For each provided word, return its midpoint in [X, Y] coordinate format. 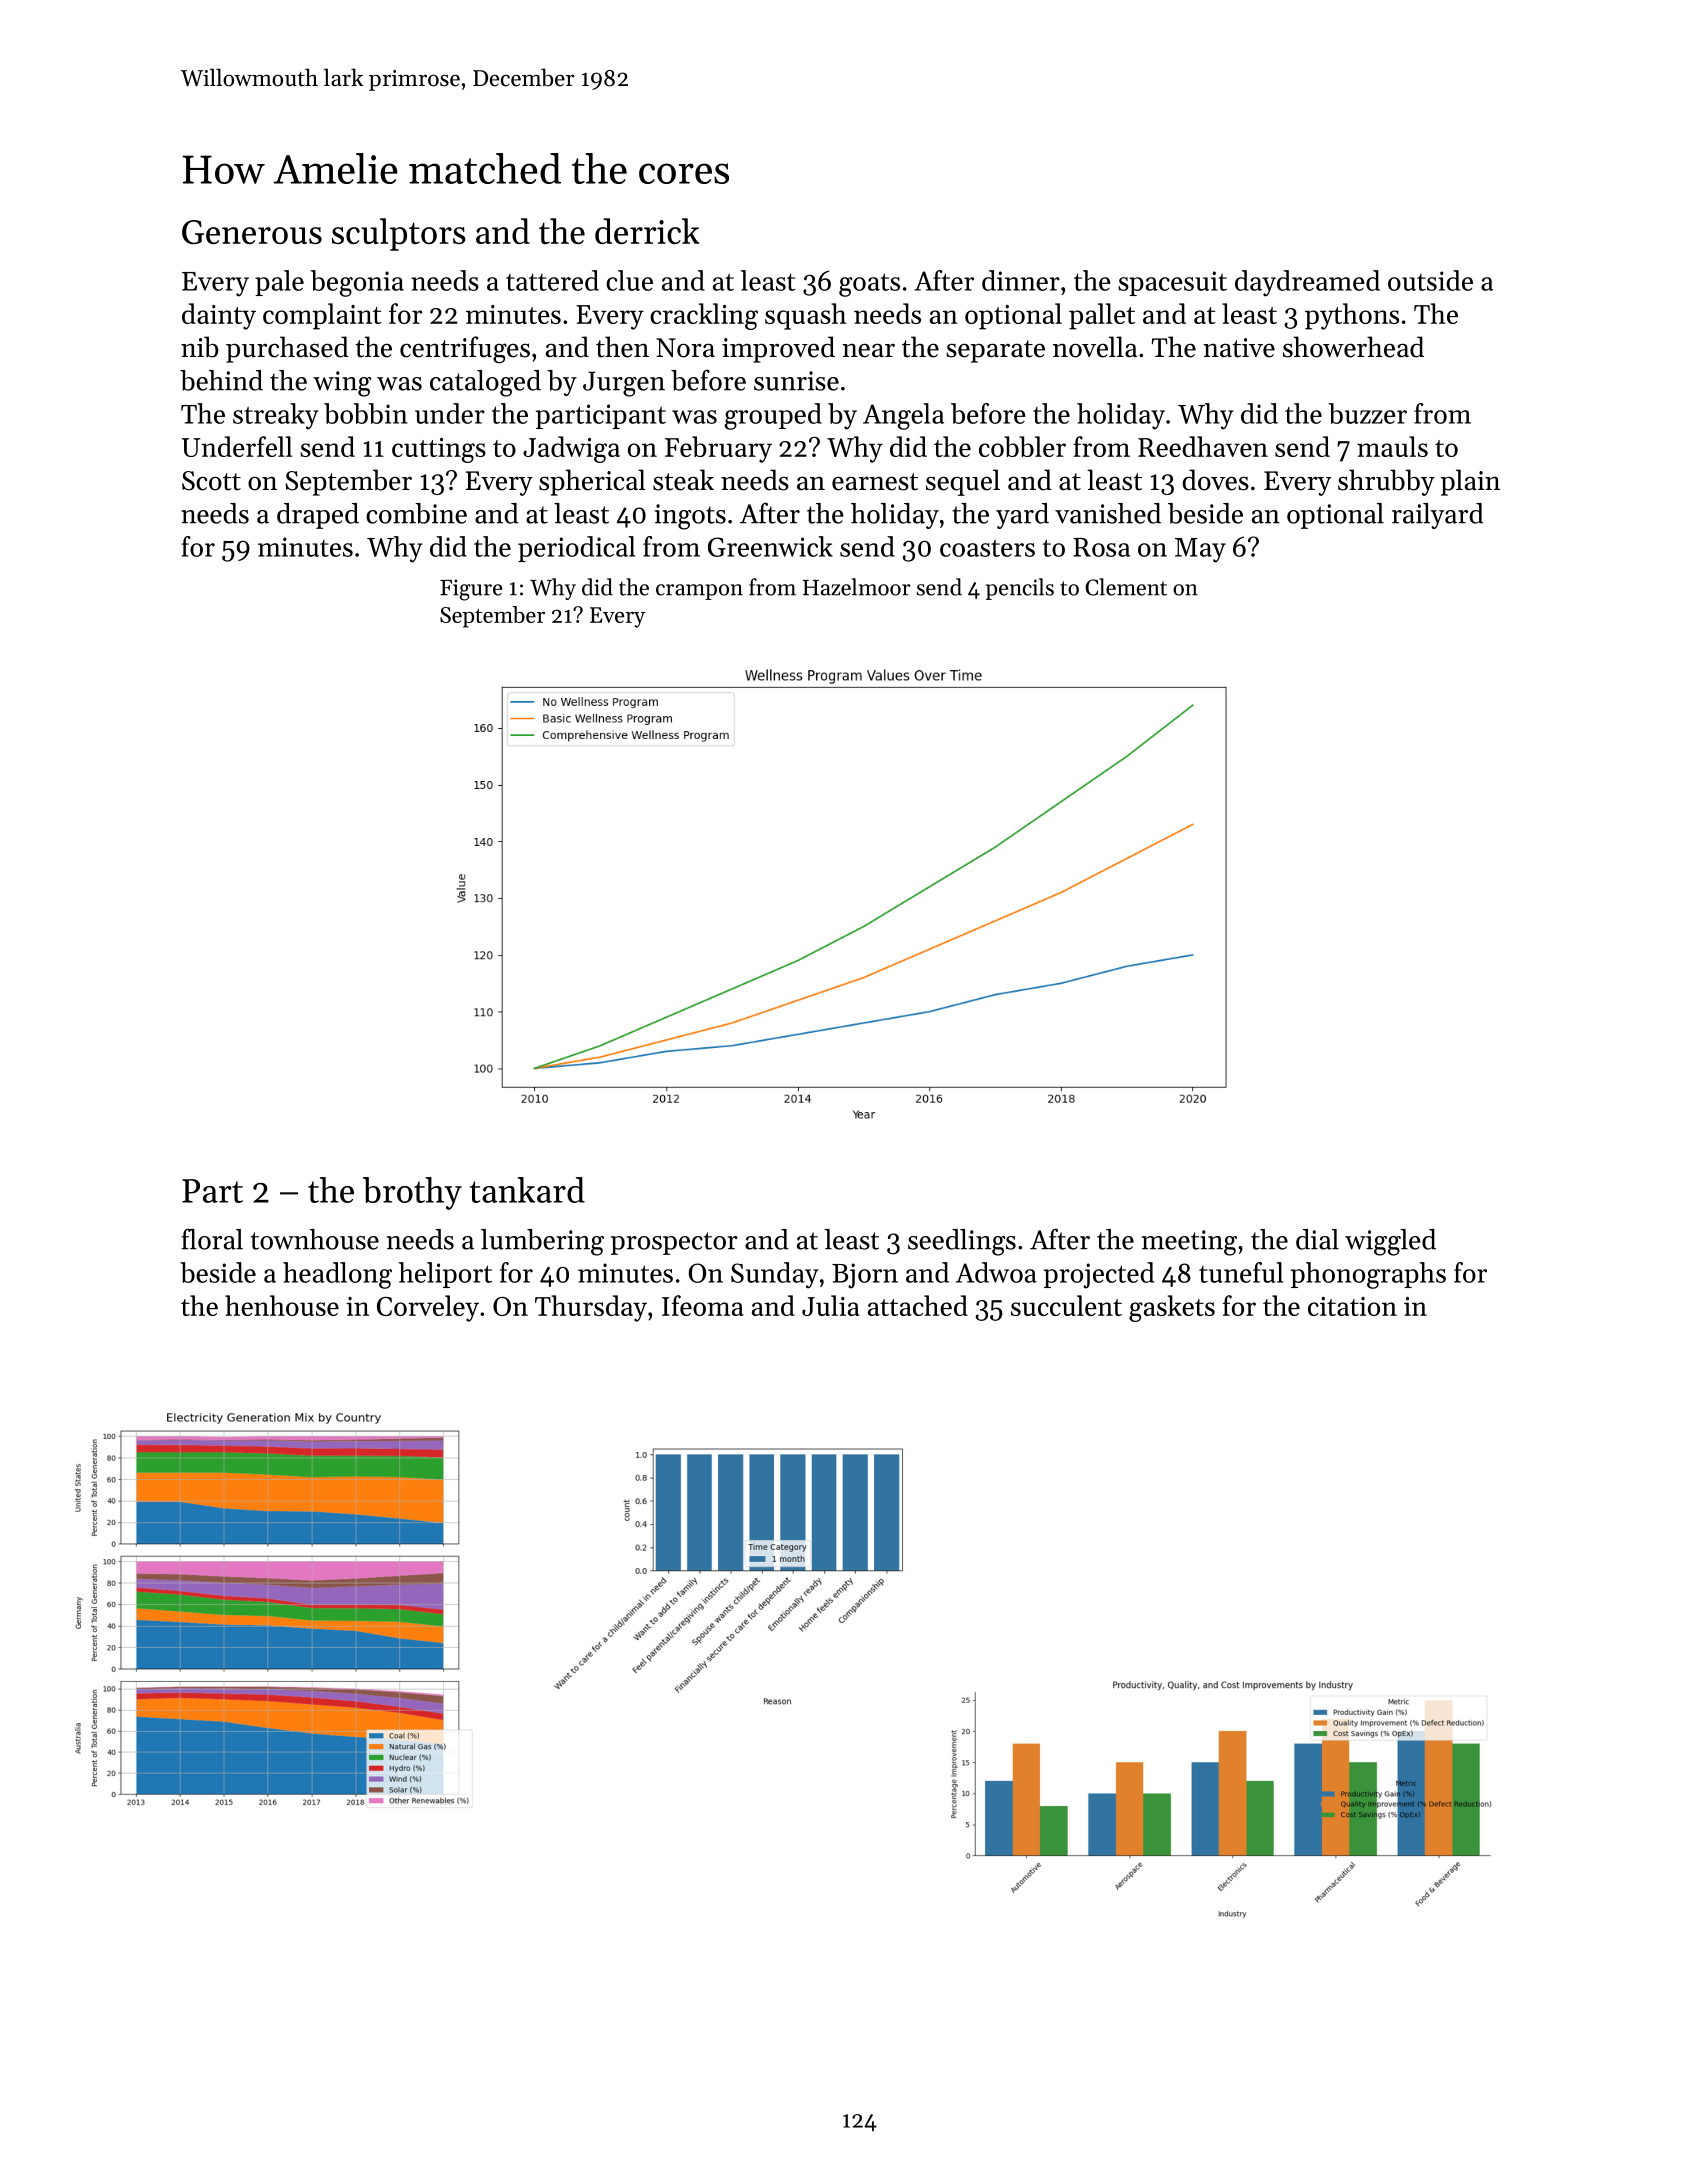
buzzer [1368, 413]
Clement [1126, 587]
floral [212, 1239]
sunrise [796, 381]
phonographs [1368, 1275]
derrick [647, 231]
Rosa [1101, 547]
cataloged [485, 383]
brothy [412, 1193]
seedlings [962, 1242]
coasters [987, 548]
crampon [699, 592]
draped [318, 516]
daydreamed [1307, 283]
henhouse [282, 1305]
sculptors [399, 234]
